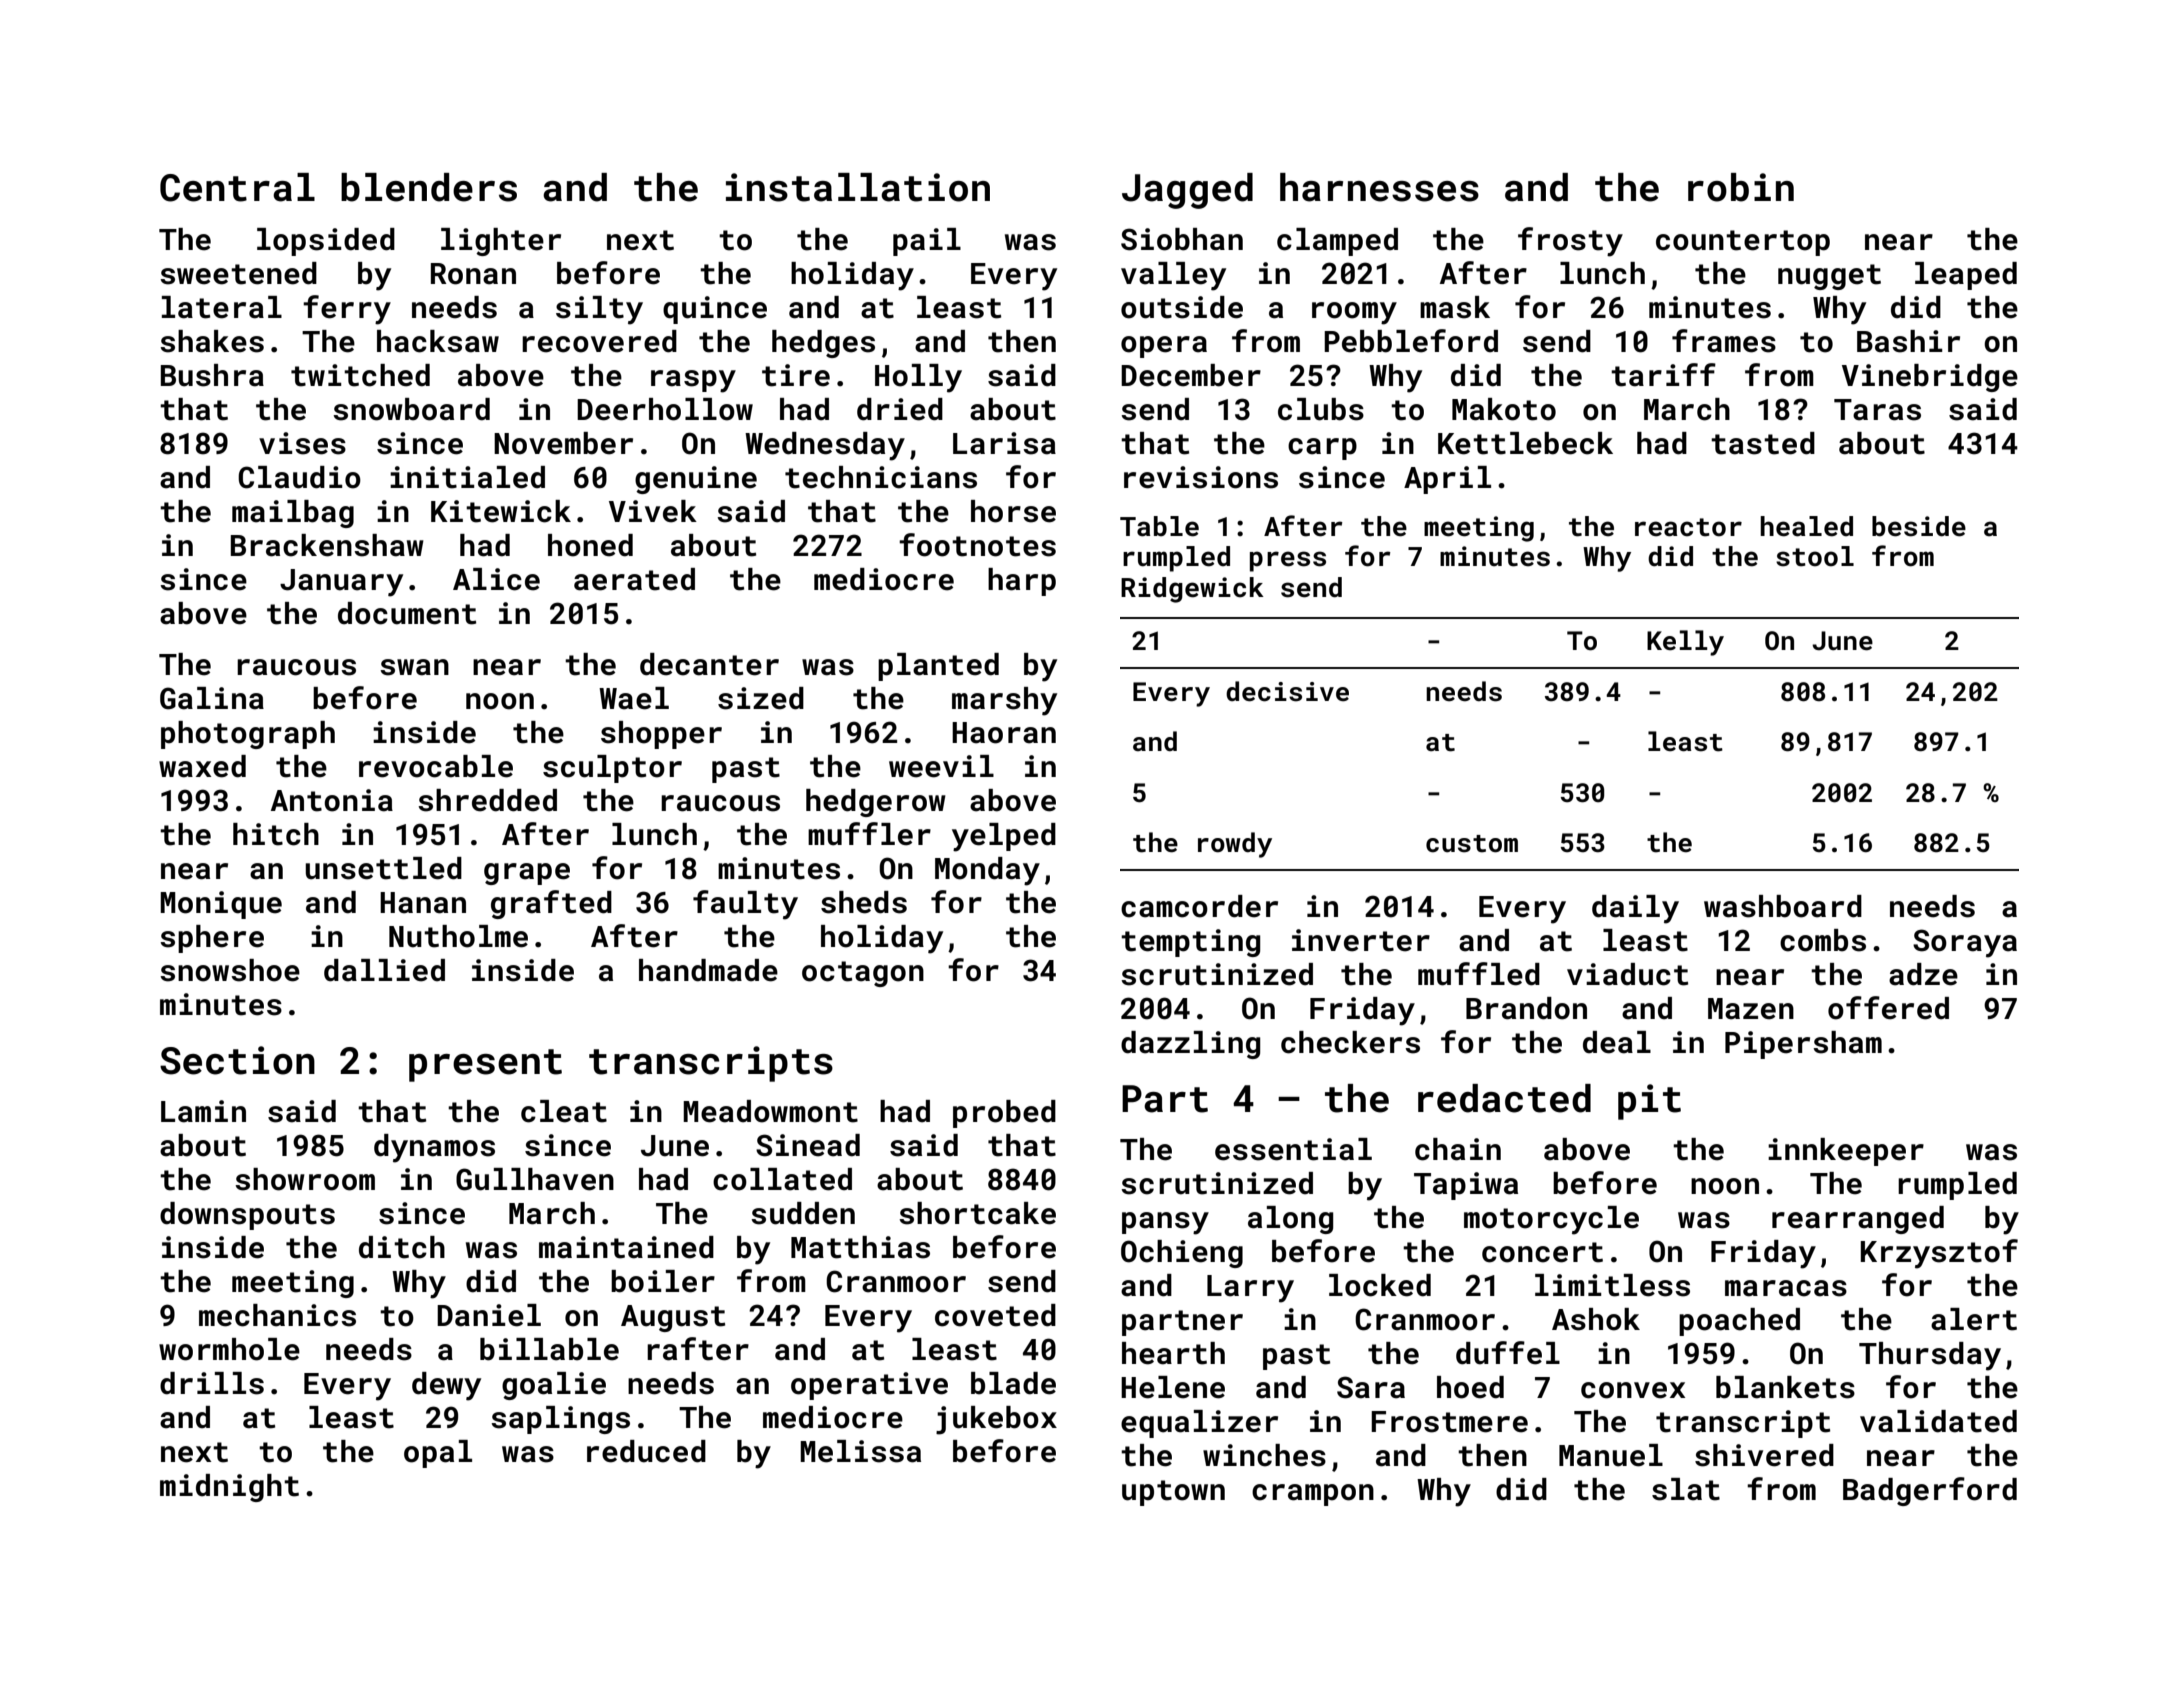 The width and height of the page is (2178, 1683). What do you see at coordinates (229, 1488) in the page?
I see `midnight` at bounding box center [229, 1488].
